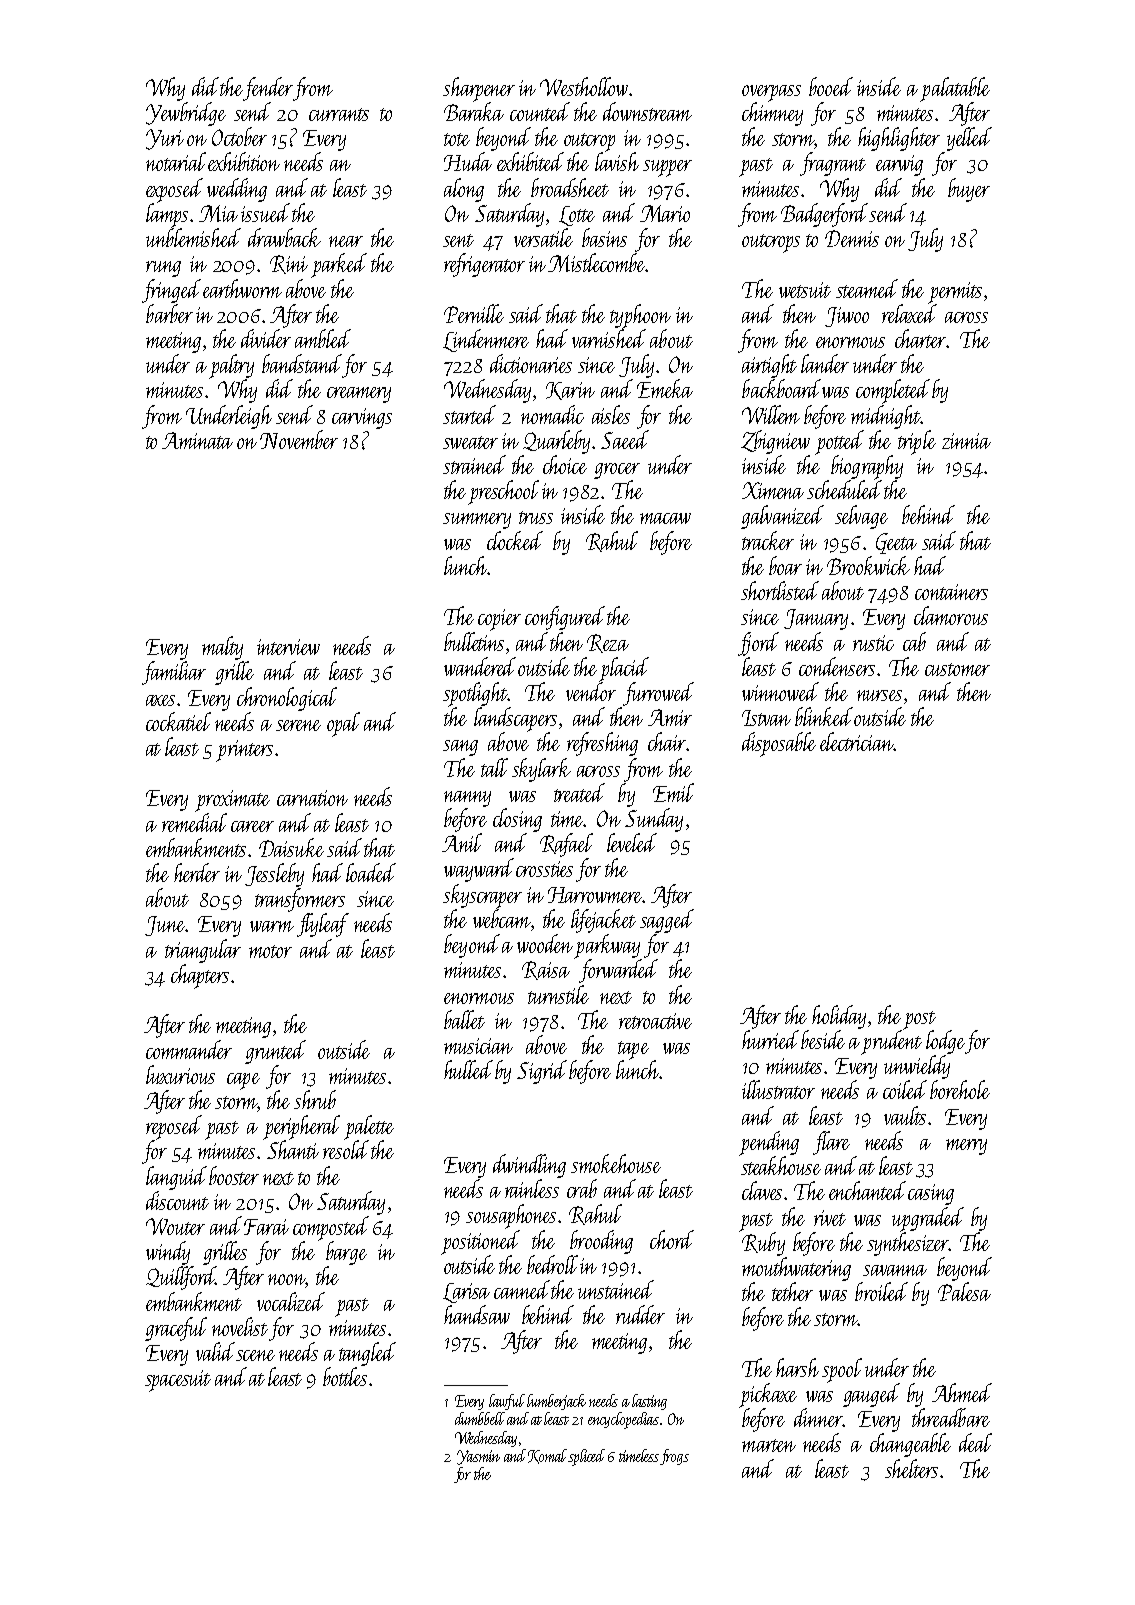  What do you see at coordinates (839, 1017) in the page?
I see `holiday` at bounding box center [839, 1017].
